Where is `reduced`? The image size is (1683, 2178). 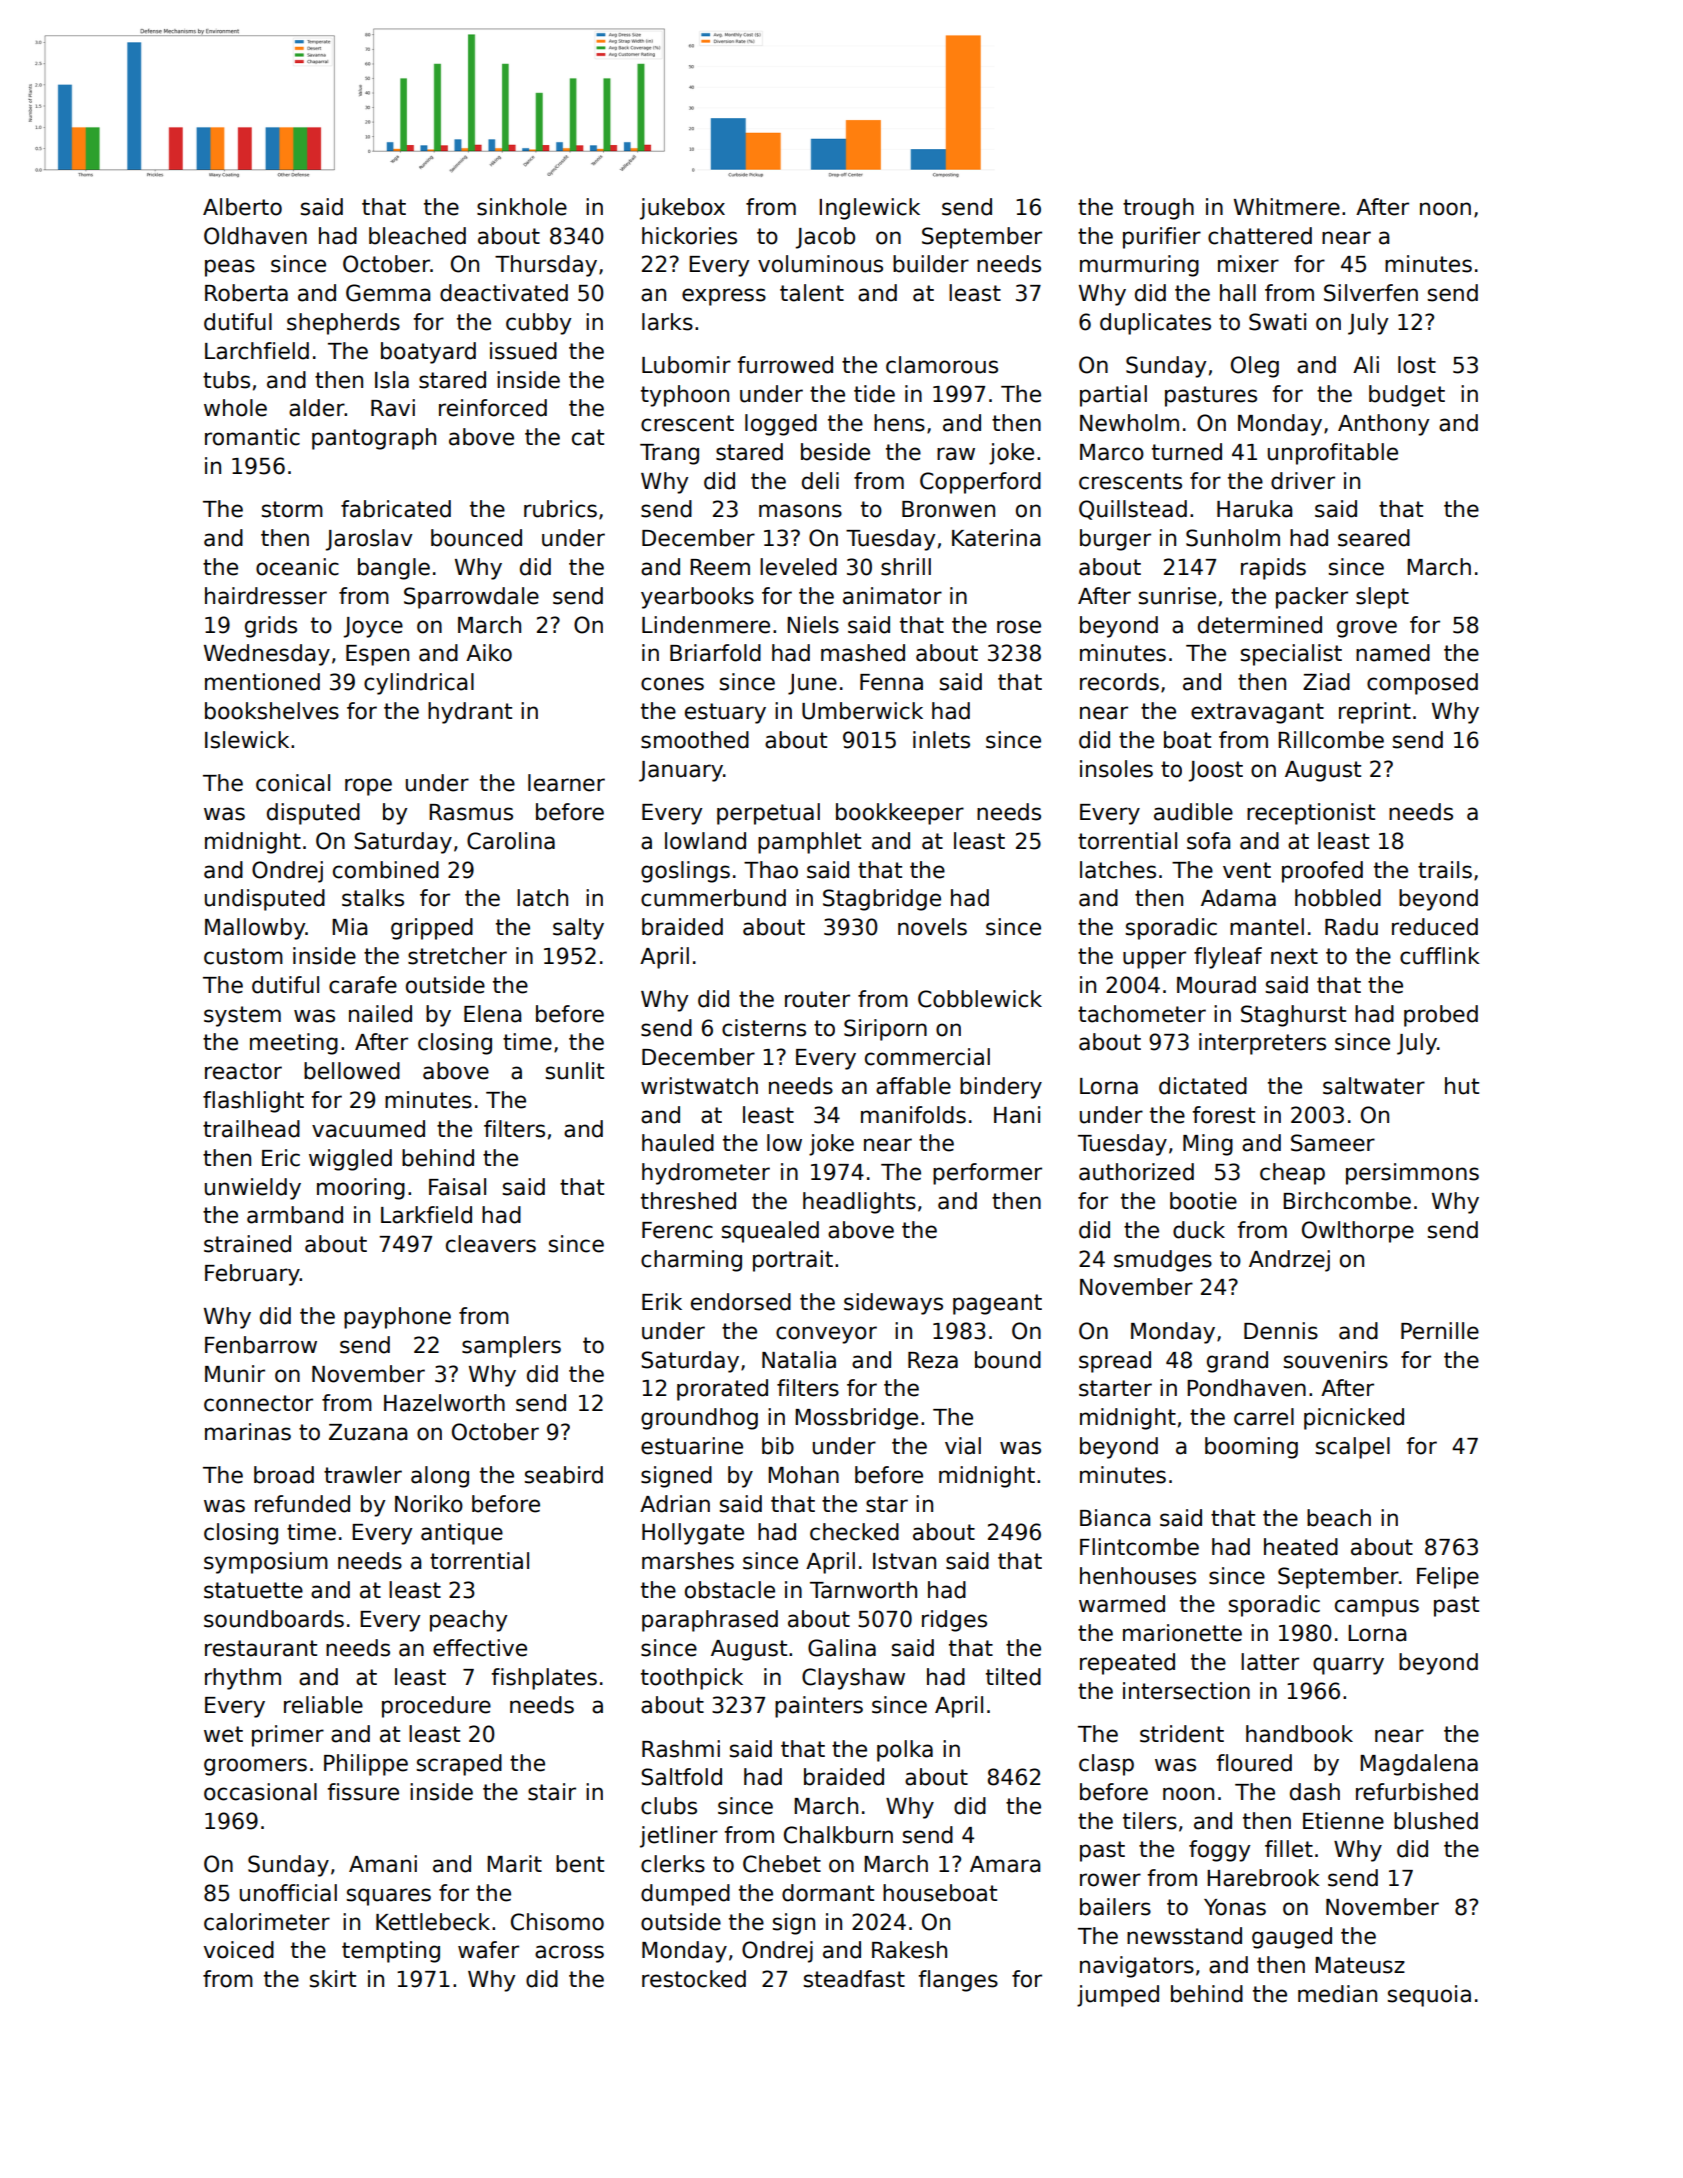
reduced is located at coordinates (1435, 927).
